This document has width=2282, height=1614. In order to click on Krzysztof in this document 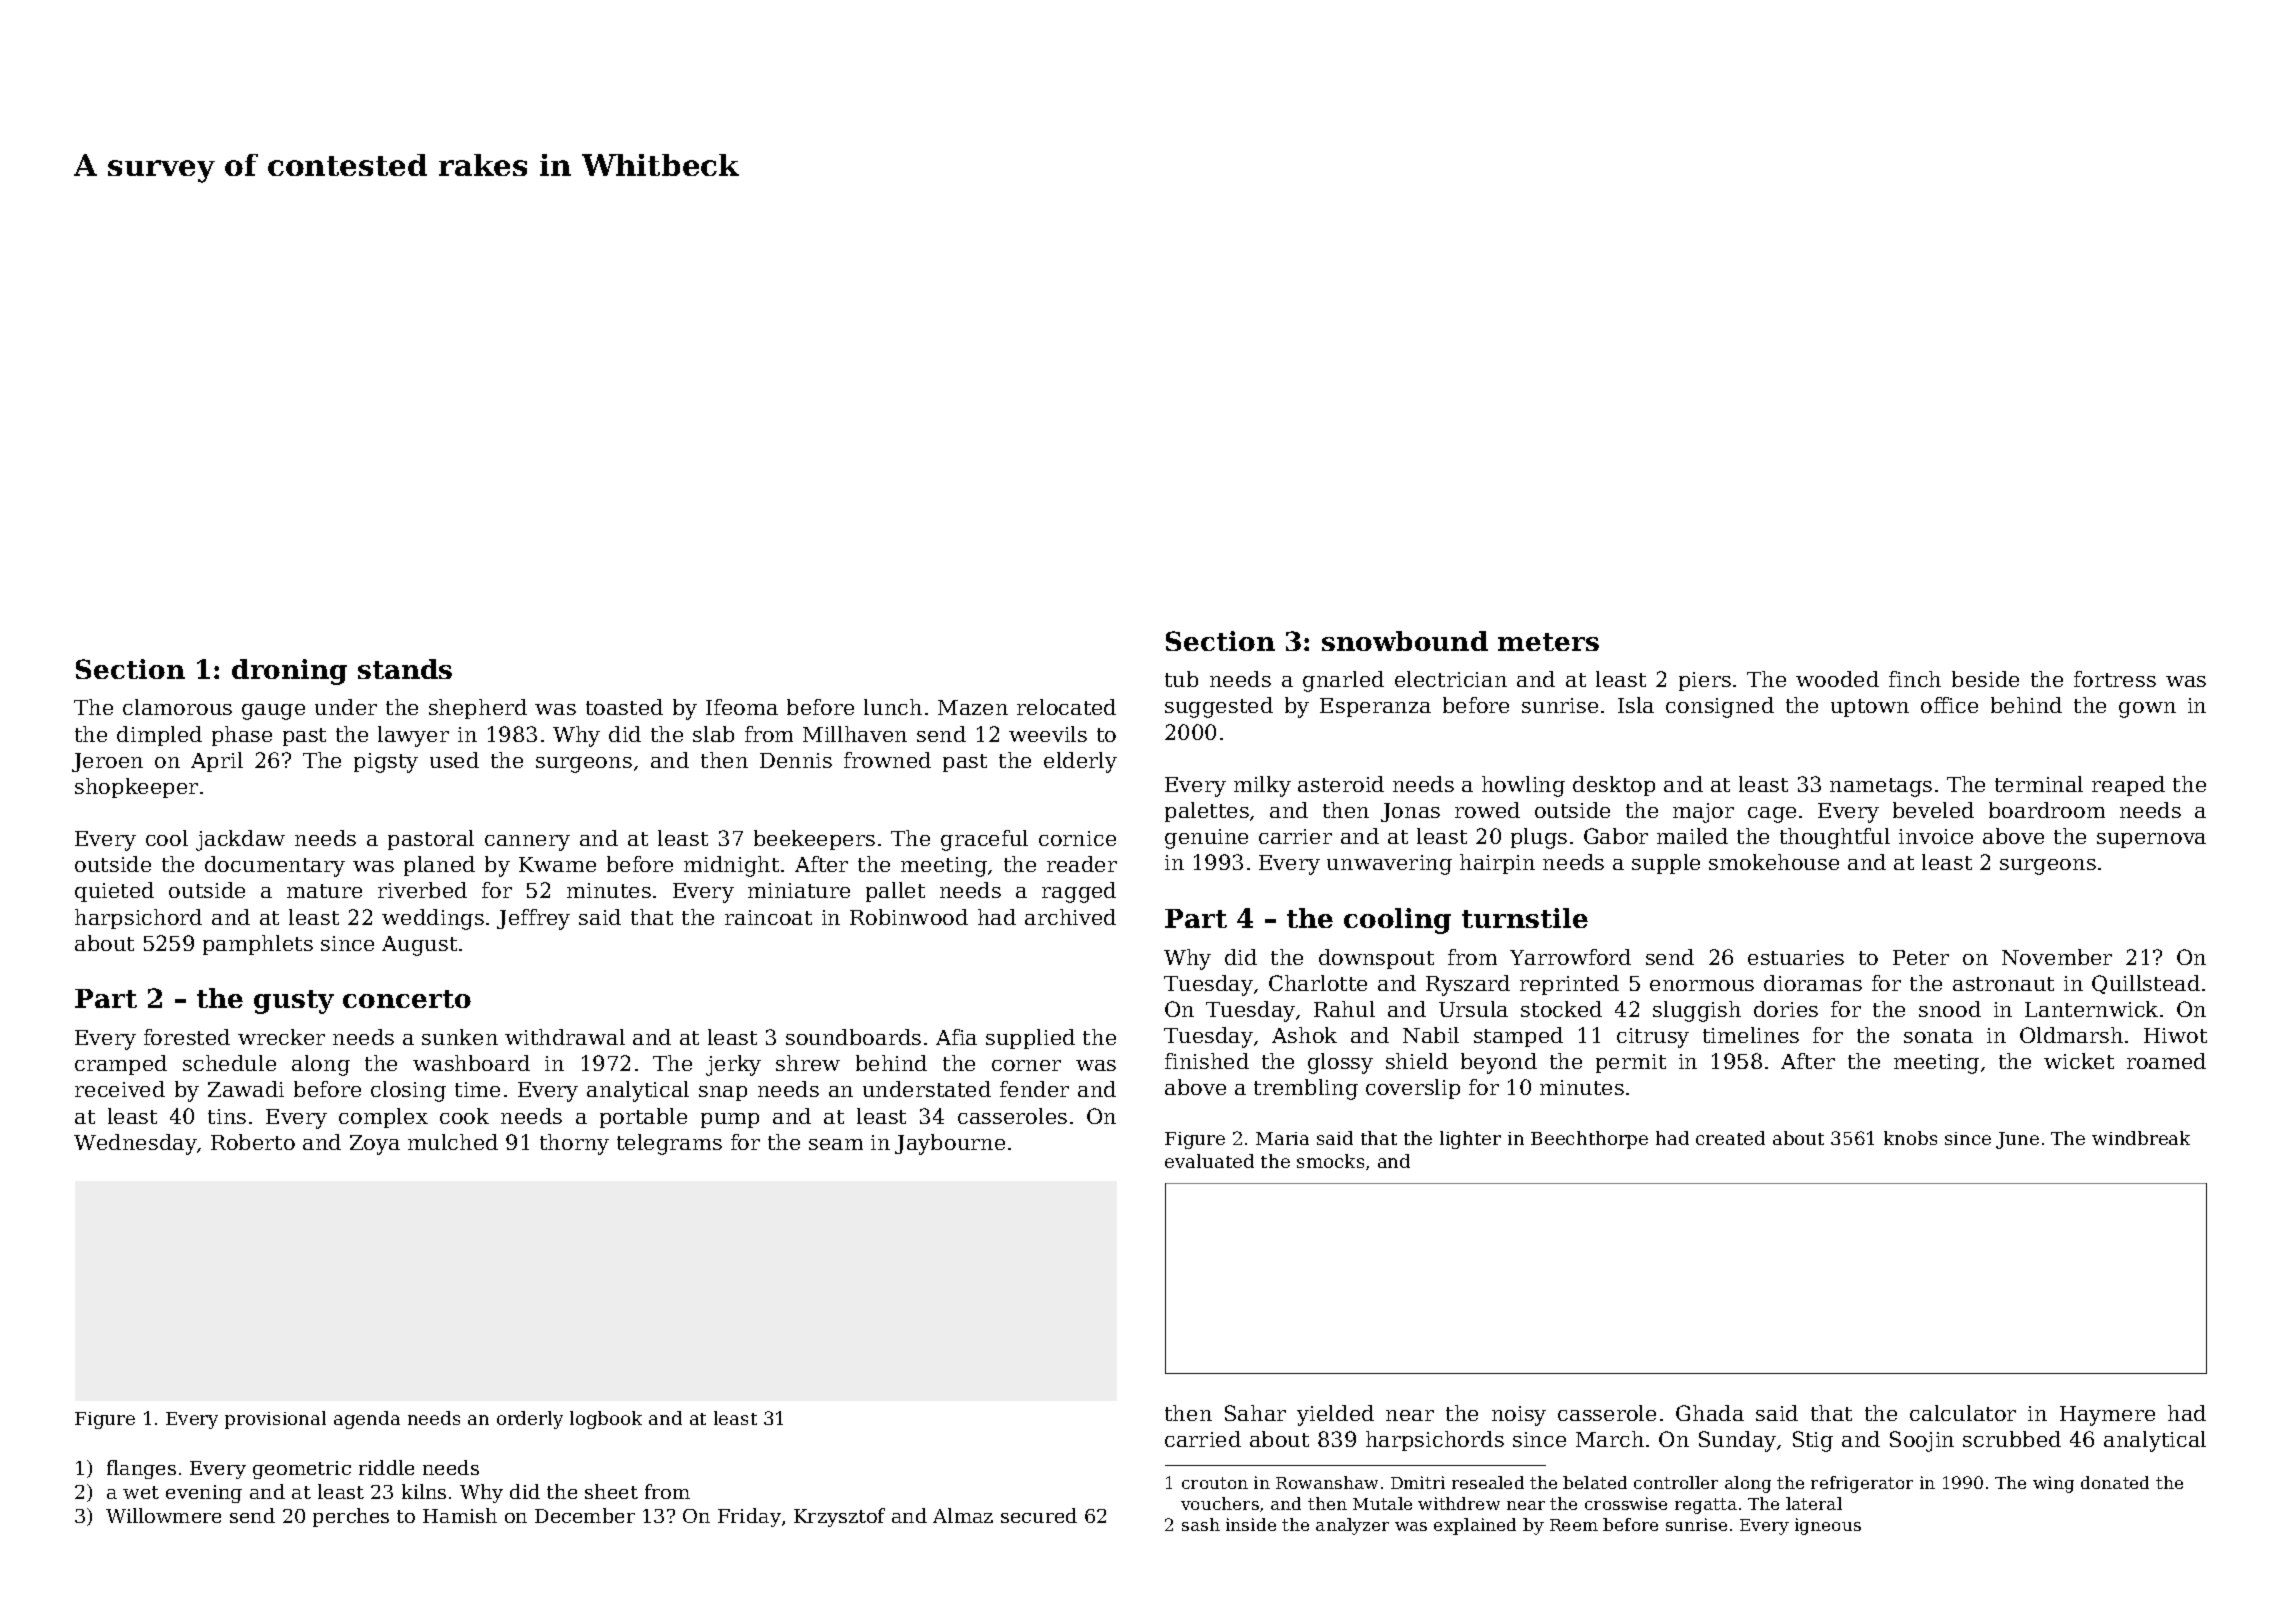, I will do `click(839, 1517)`.
